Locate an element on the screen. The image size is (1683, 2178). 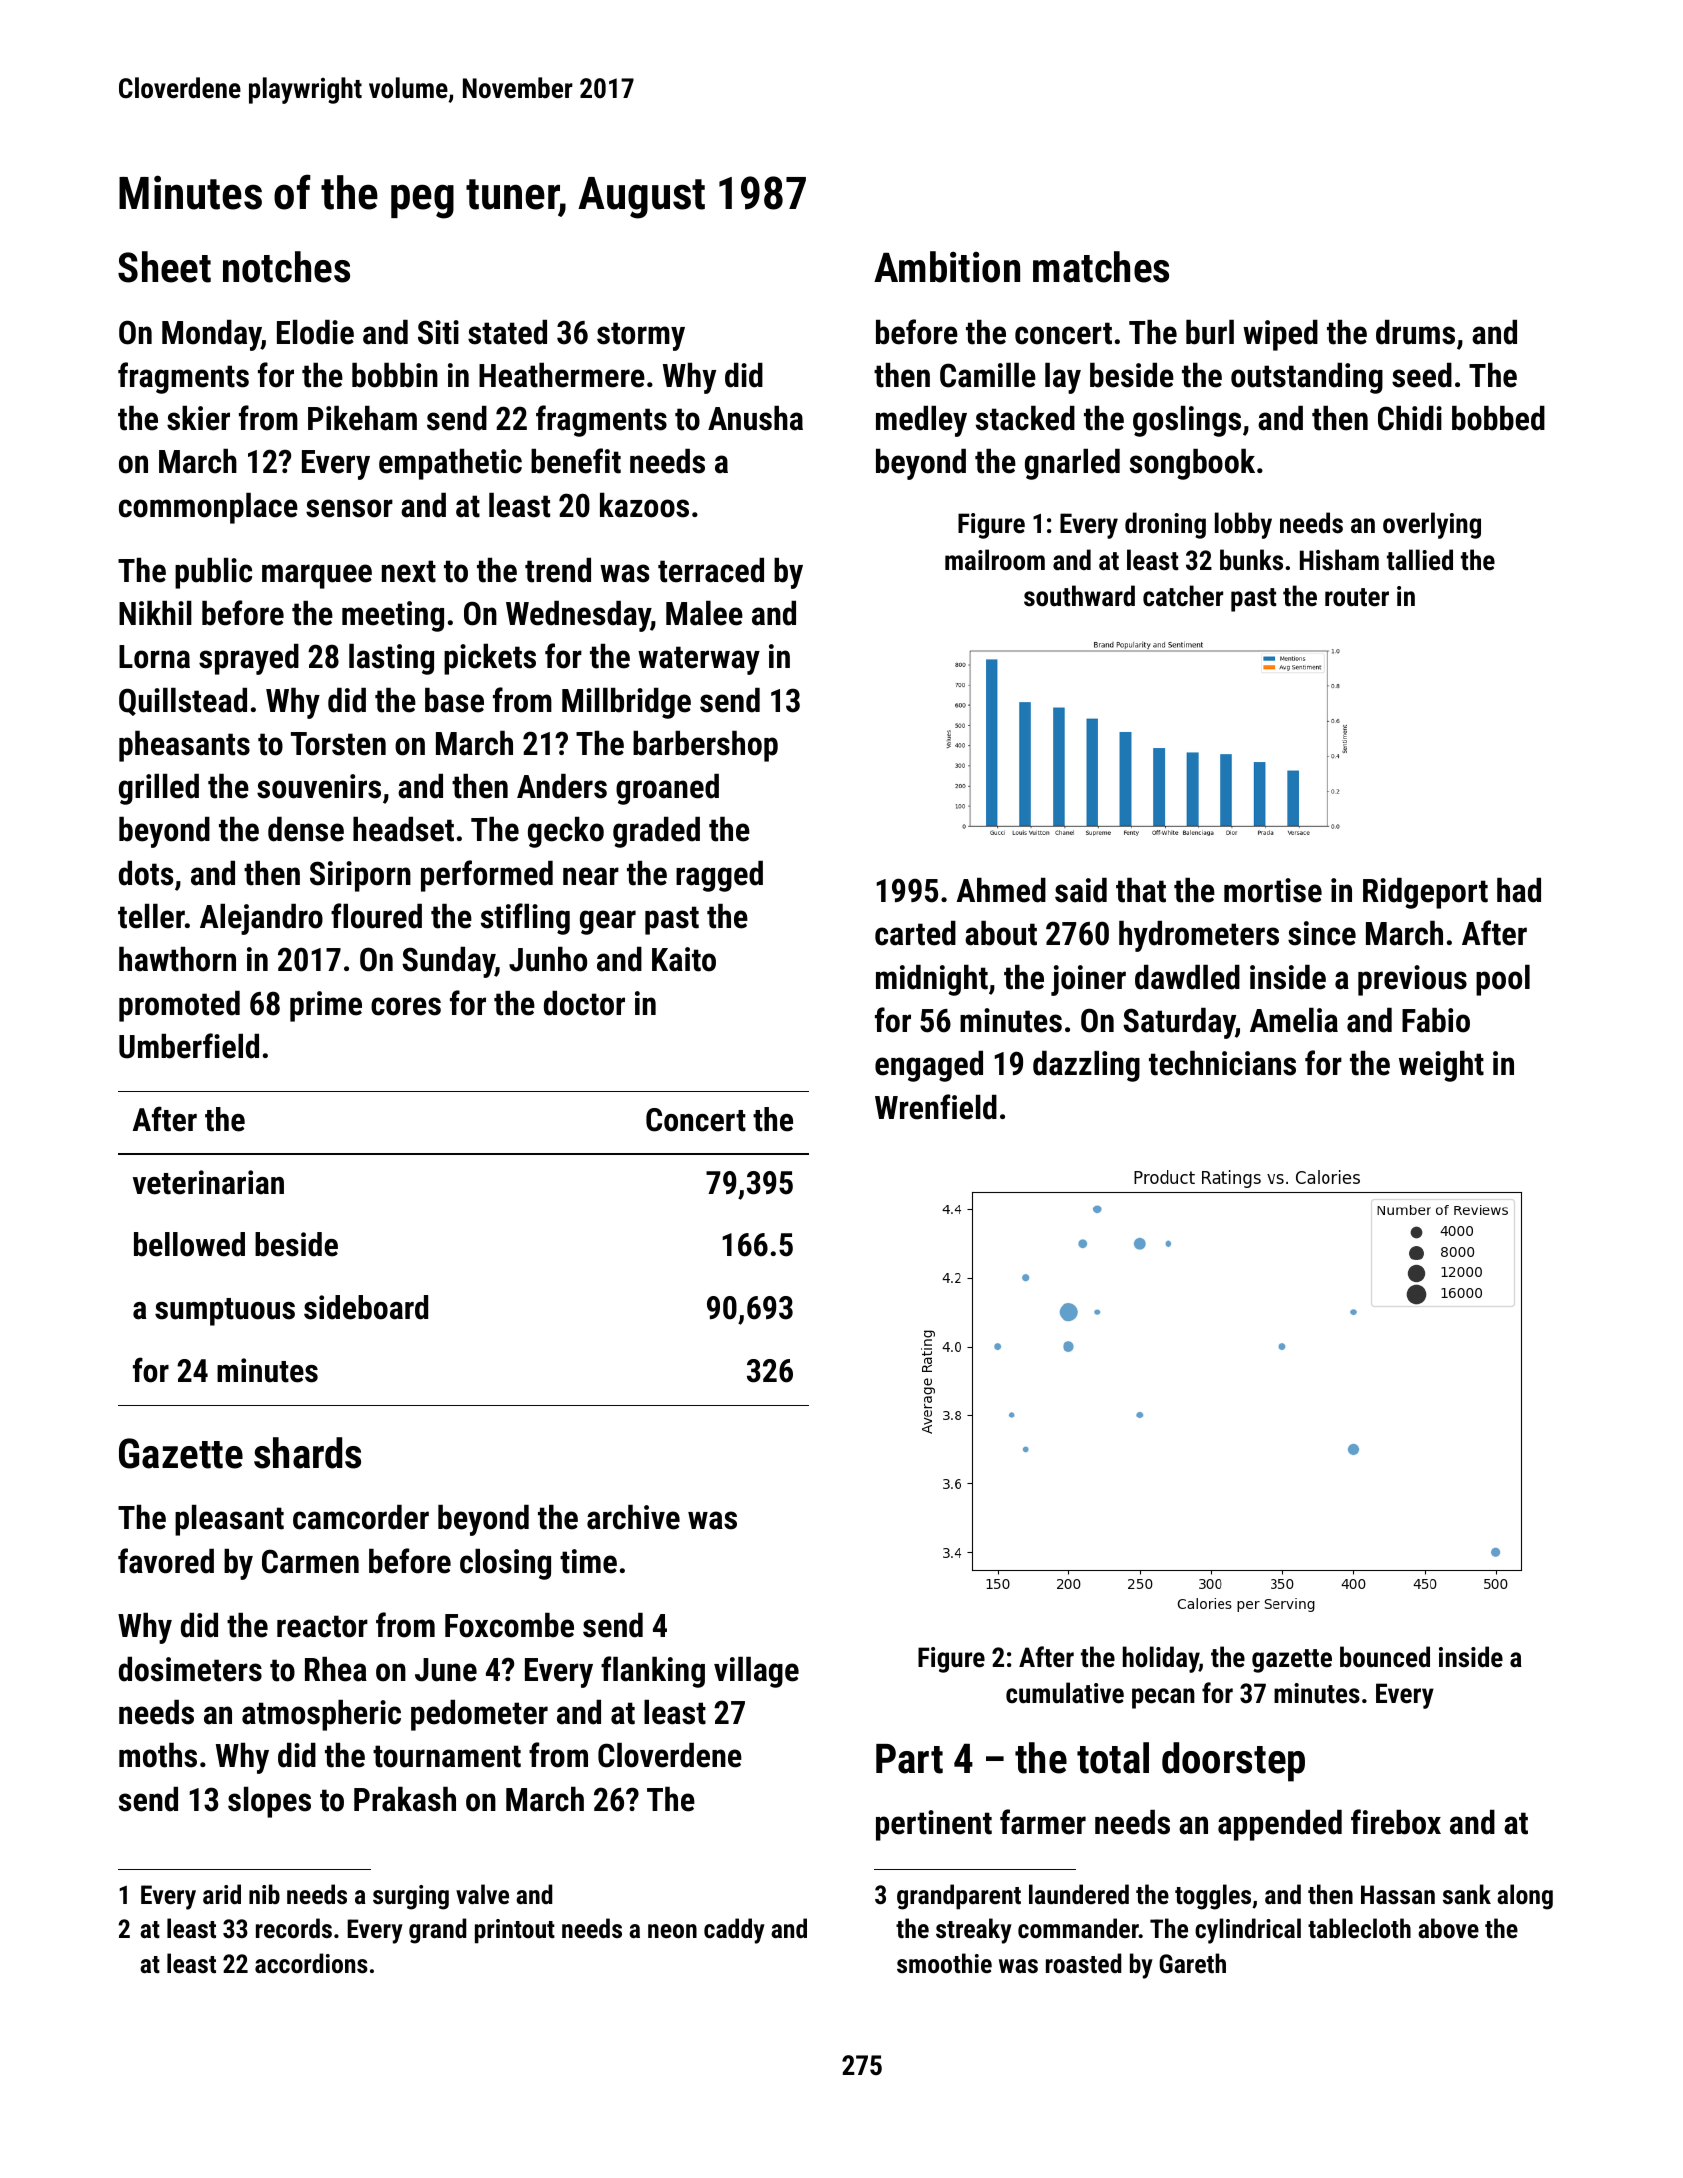
valve is located at coordinates (482, 1894).
